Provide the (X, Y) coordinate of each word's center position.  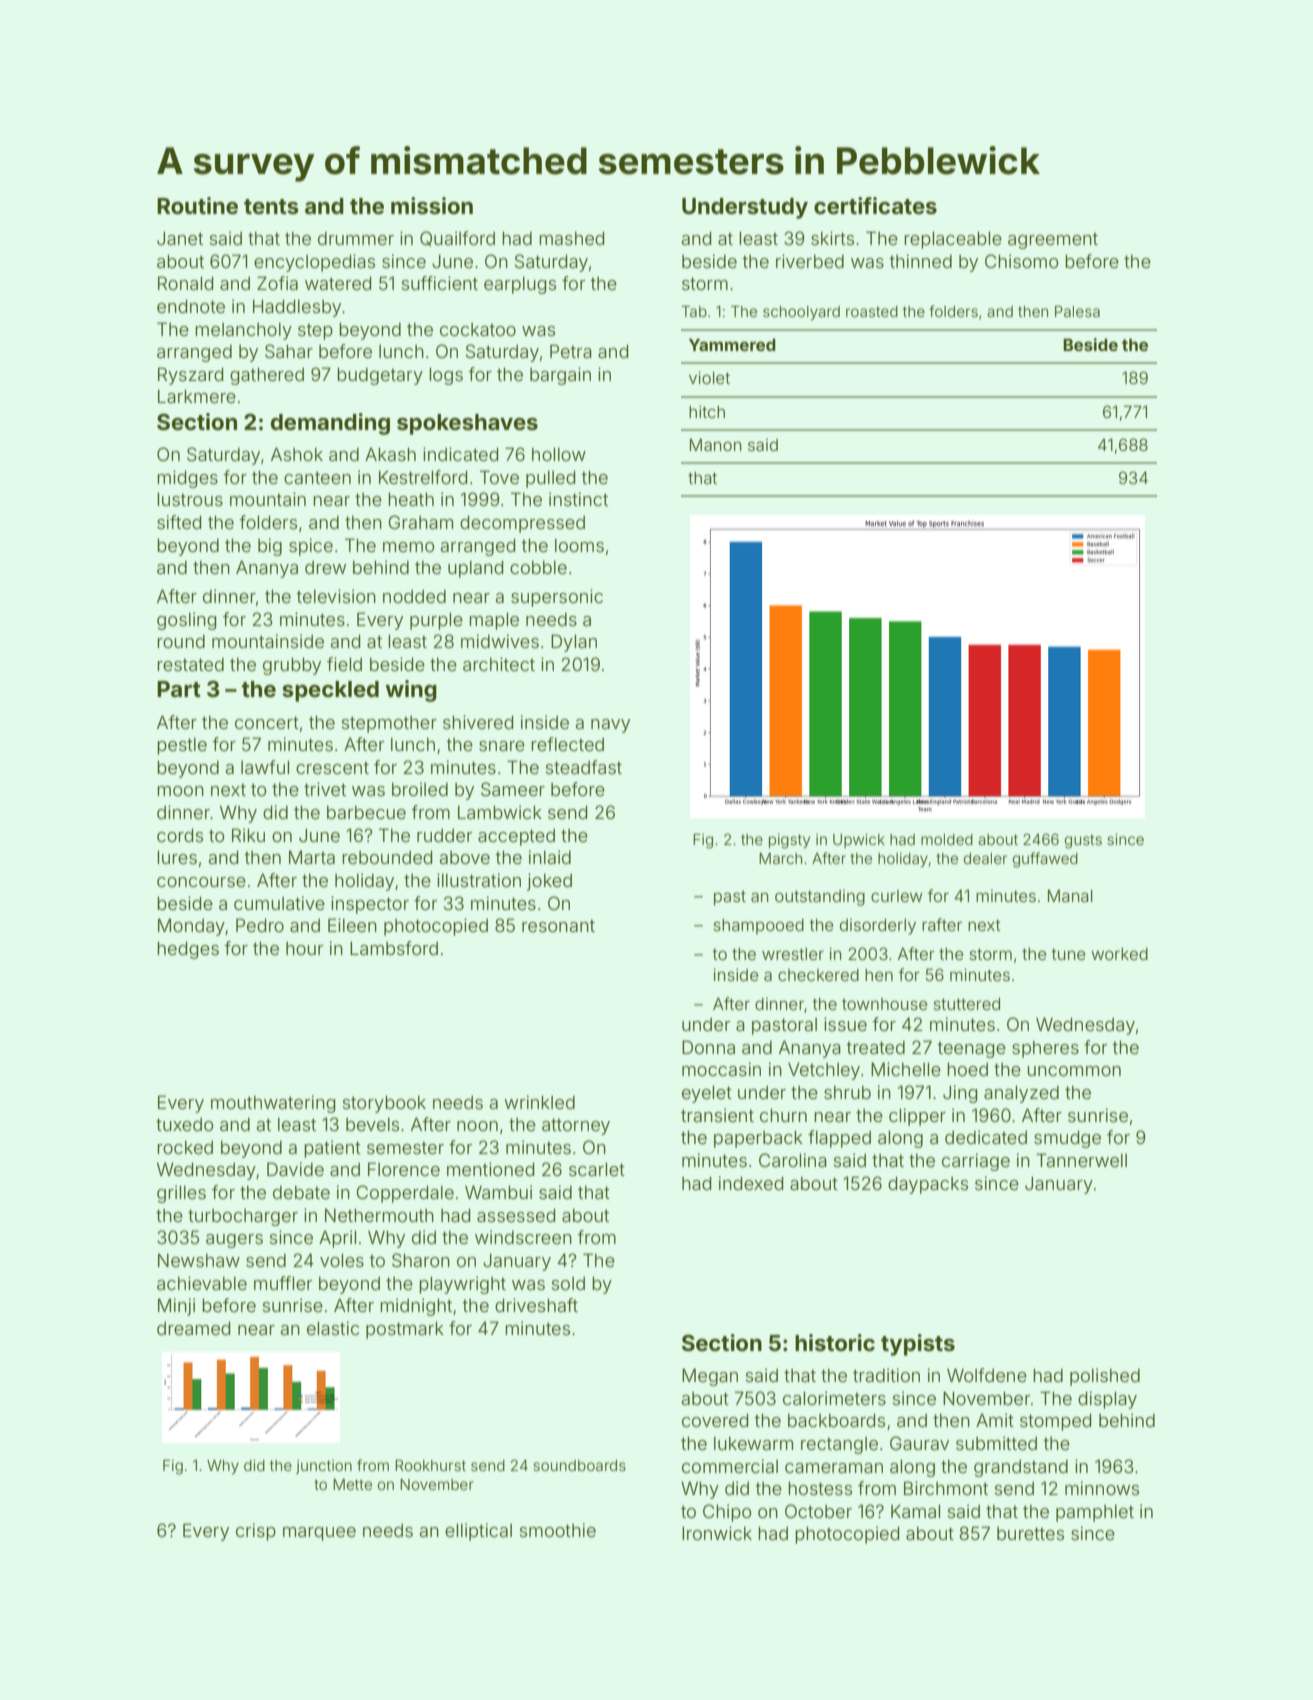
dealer (985, 858)
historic (835, 1342)
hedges (188, 950)
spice (311, 547)
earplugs (520, 285)
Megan (710, 1377)
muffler (283, 1283)
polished (1105, 1377)
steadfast (584, 767)
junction (324, 1467)
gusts (1083, 841)
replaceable (953, 240)
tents (271, 207)
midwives (500, 641)
